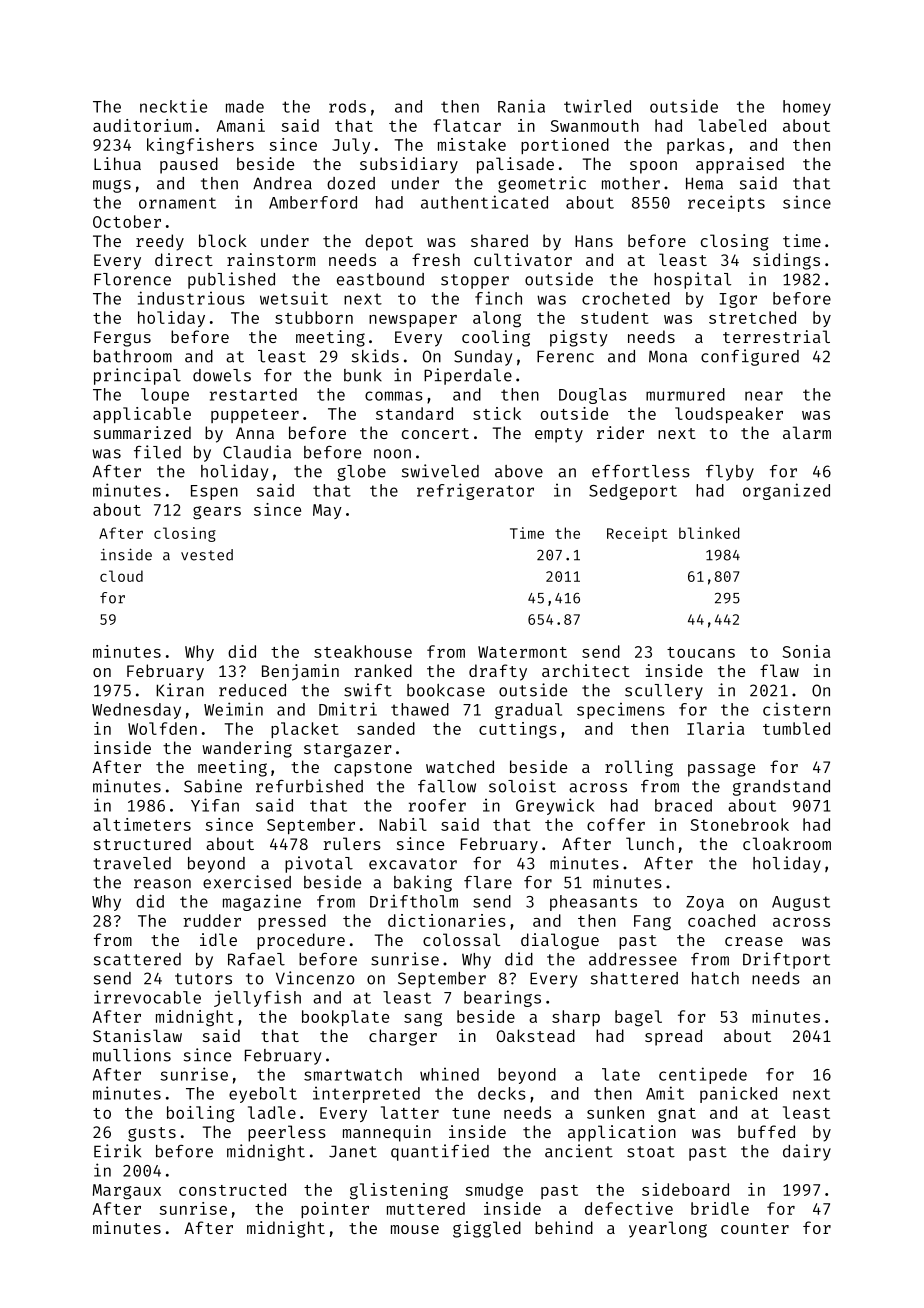 The width and height of the screenshot is (924, 1308). I want to click on Ilaria, so click(715, 728).
